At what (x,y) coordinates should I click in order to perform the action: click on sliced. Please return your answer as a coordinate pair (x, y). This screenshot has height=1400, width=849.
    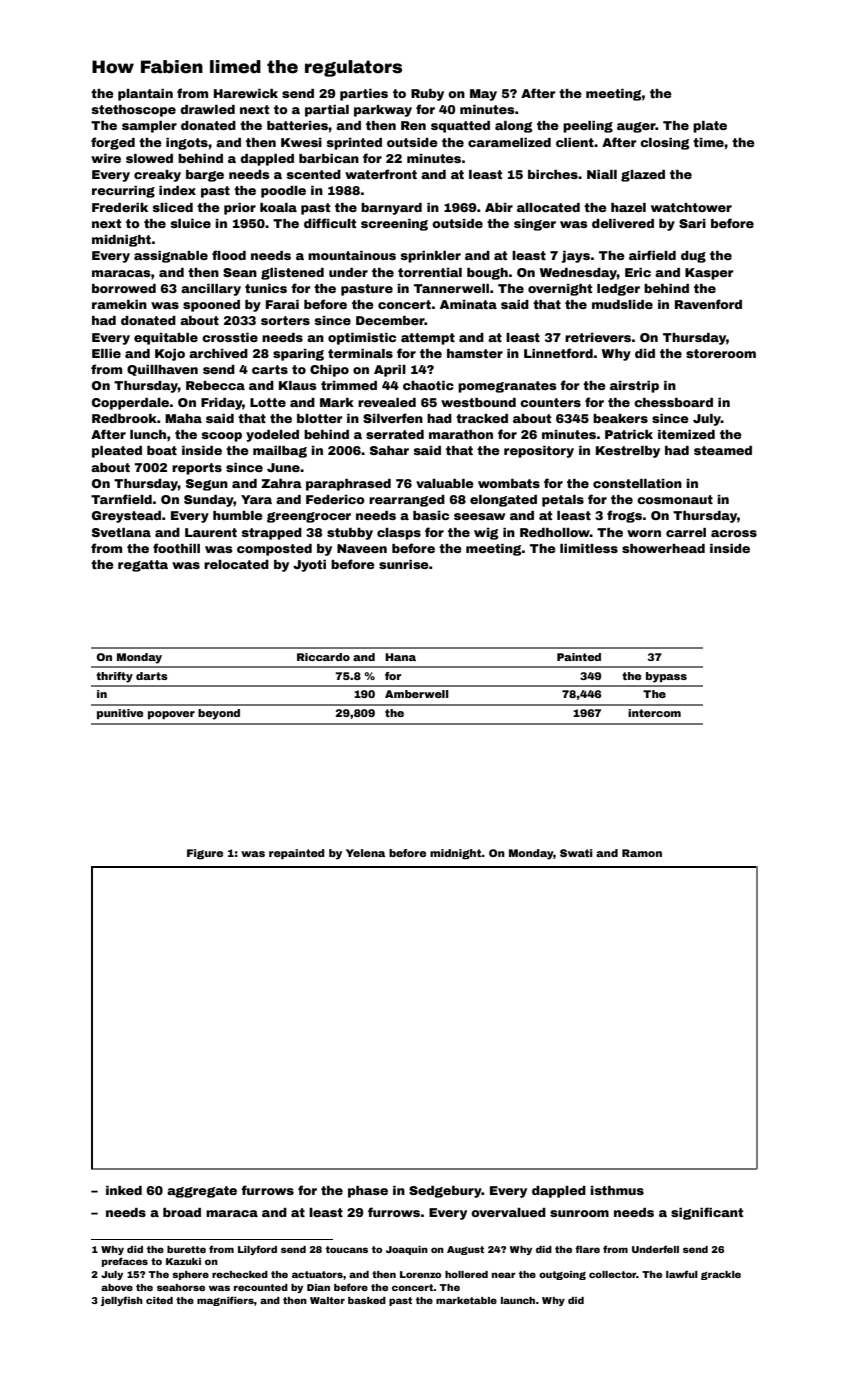
    Looking at the image, I should click on (173, 207).
